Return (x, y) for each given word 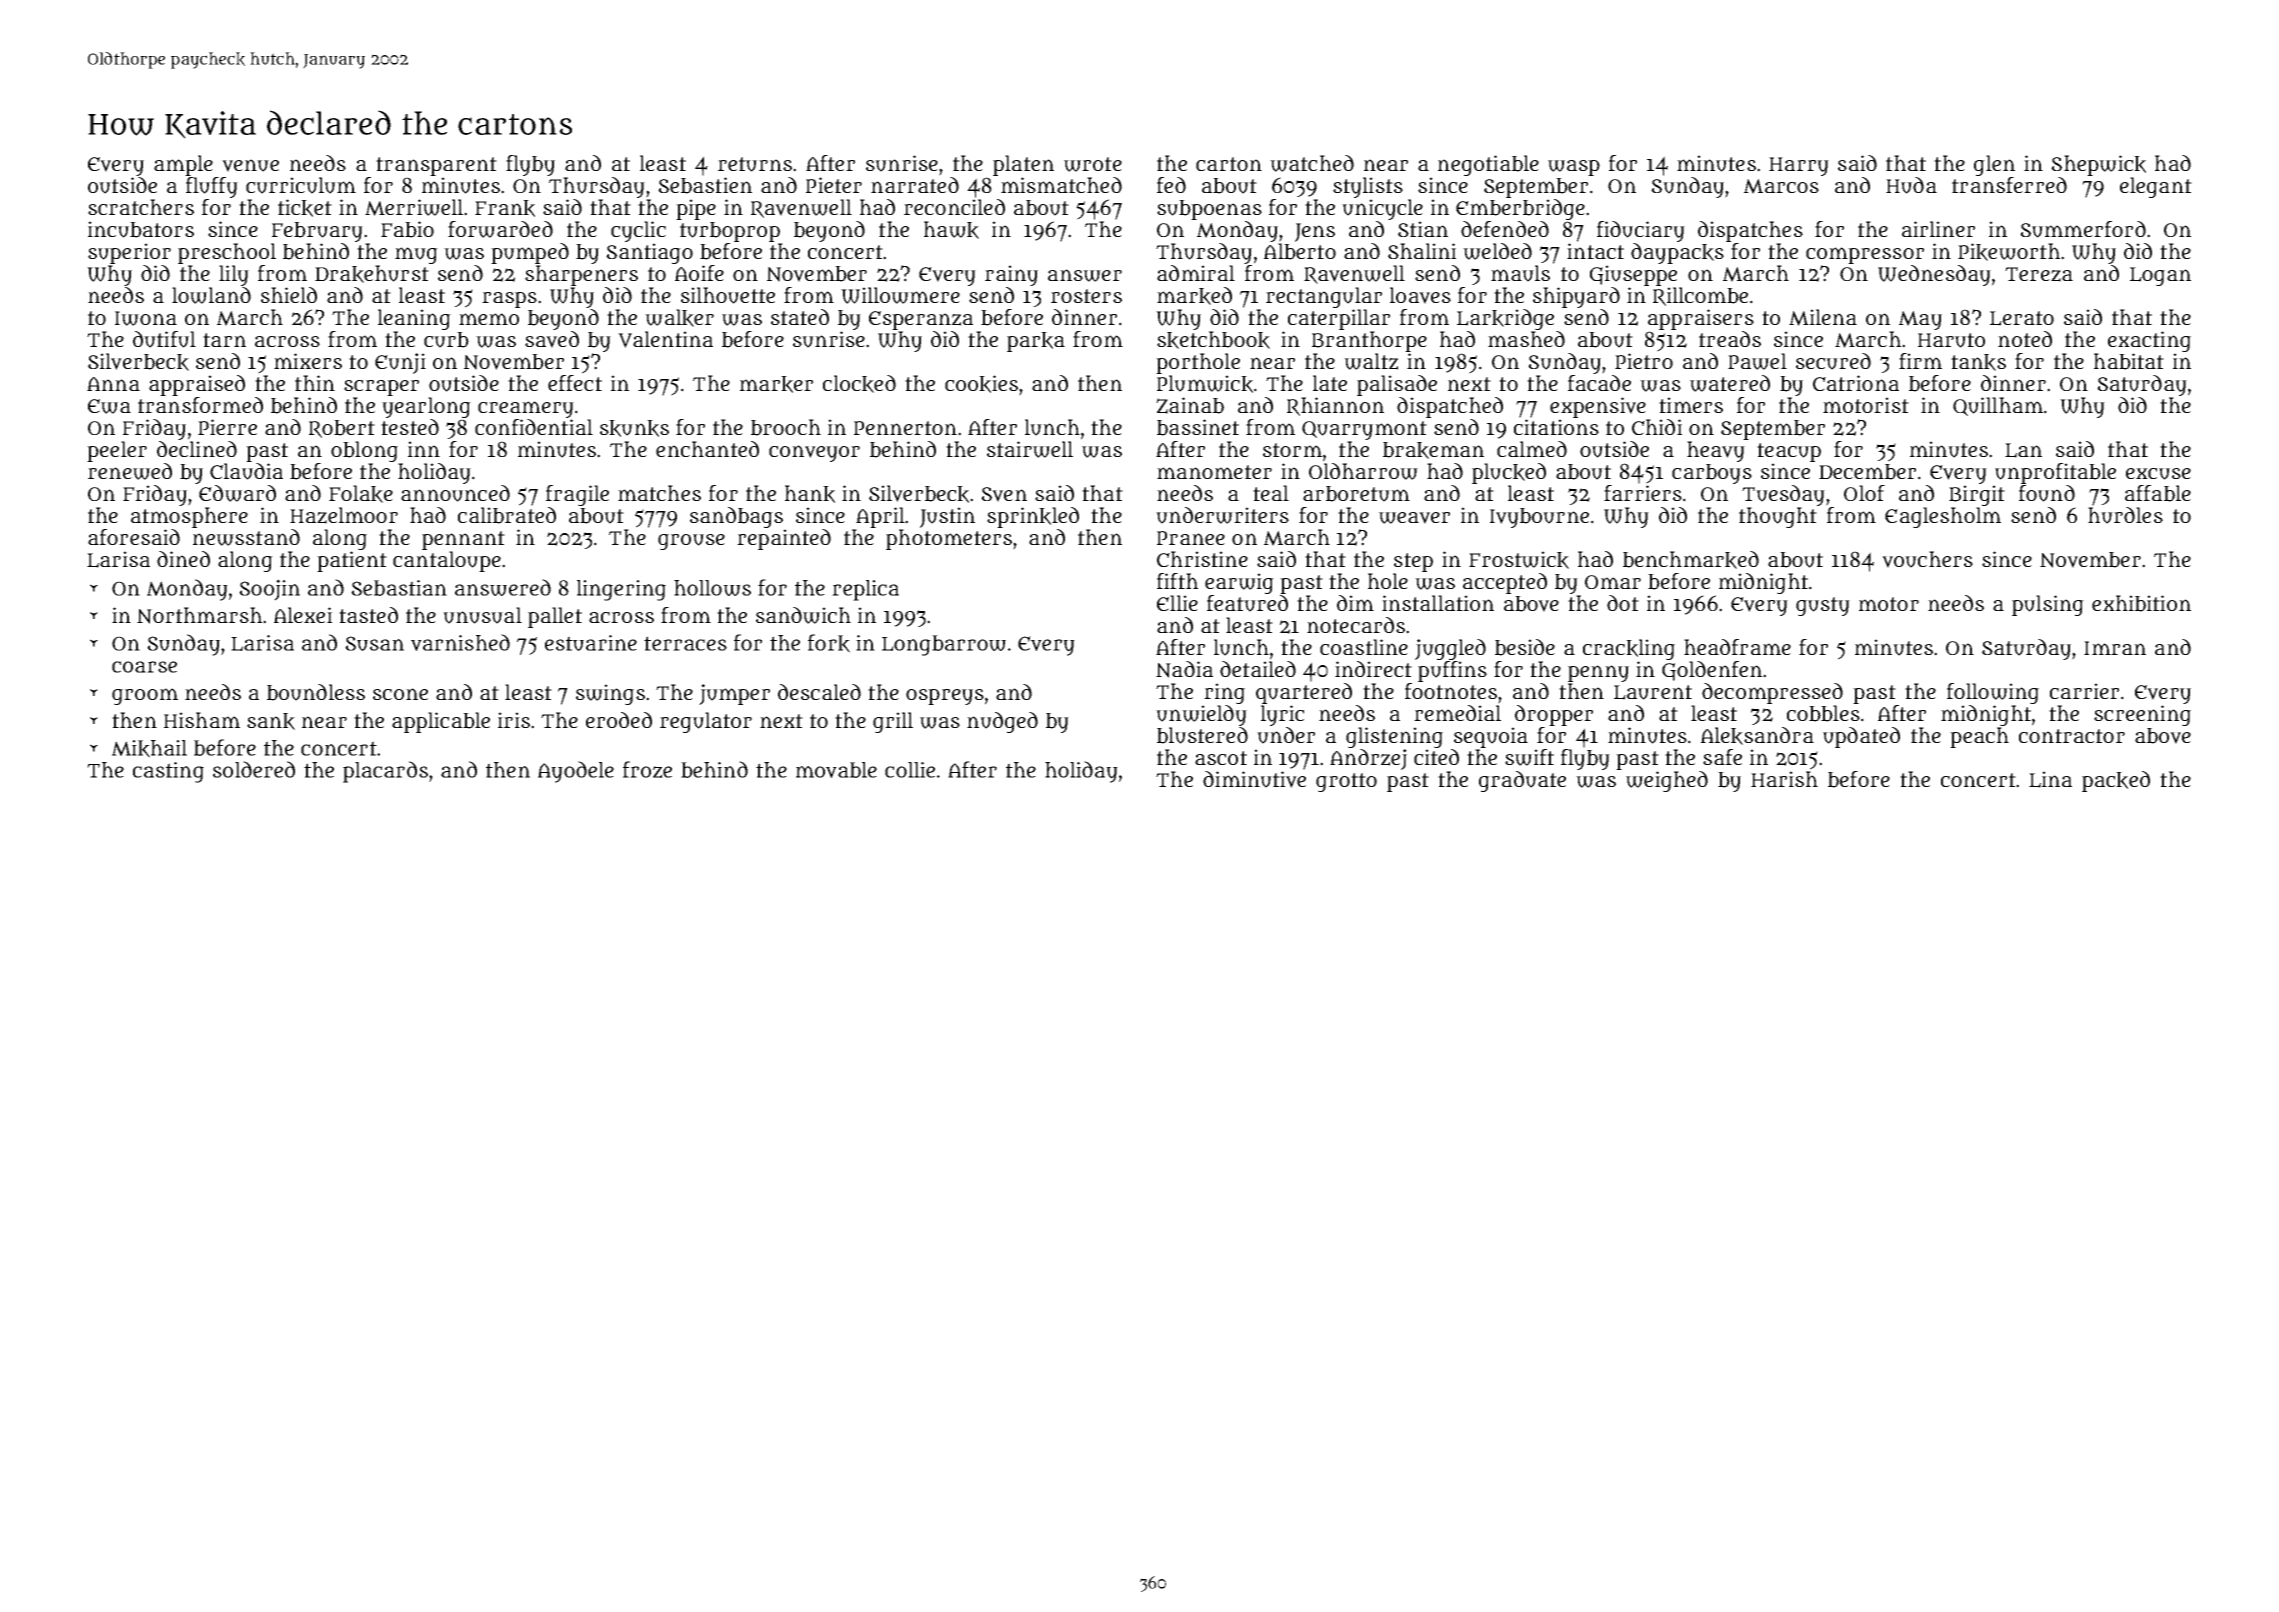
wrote (1093, 164)
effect (575, 383)
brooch (786, 427)
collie (910, 770)
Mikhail (149, 749)
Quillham (1998, 406)
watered (1730, 383)
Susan (374, 643)
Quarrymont (1364, 430)
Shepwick (2098, 165)
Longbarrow (944, 645)
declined (197, 449)
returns (755, 164)
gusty (1823, 606)
